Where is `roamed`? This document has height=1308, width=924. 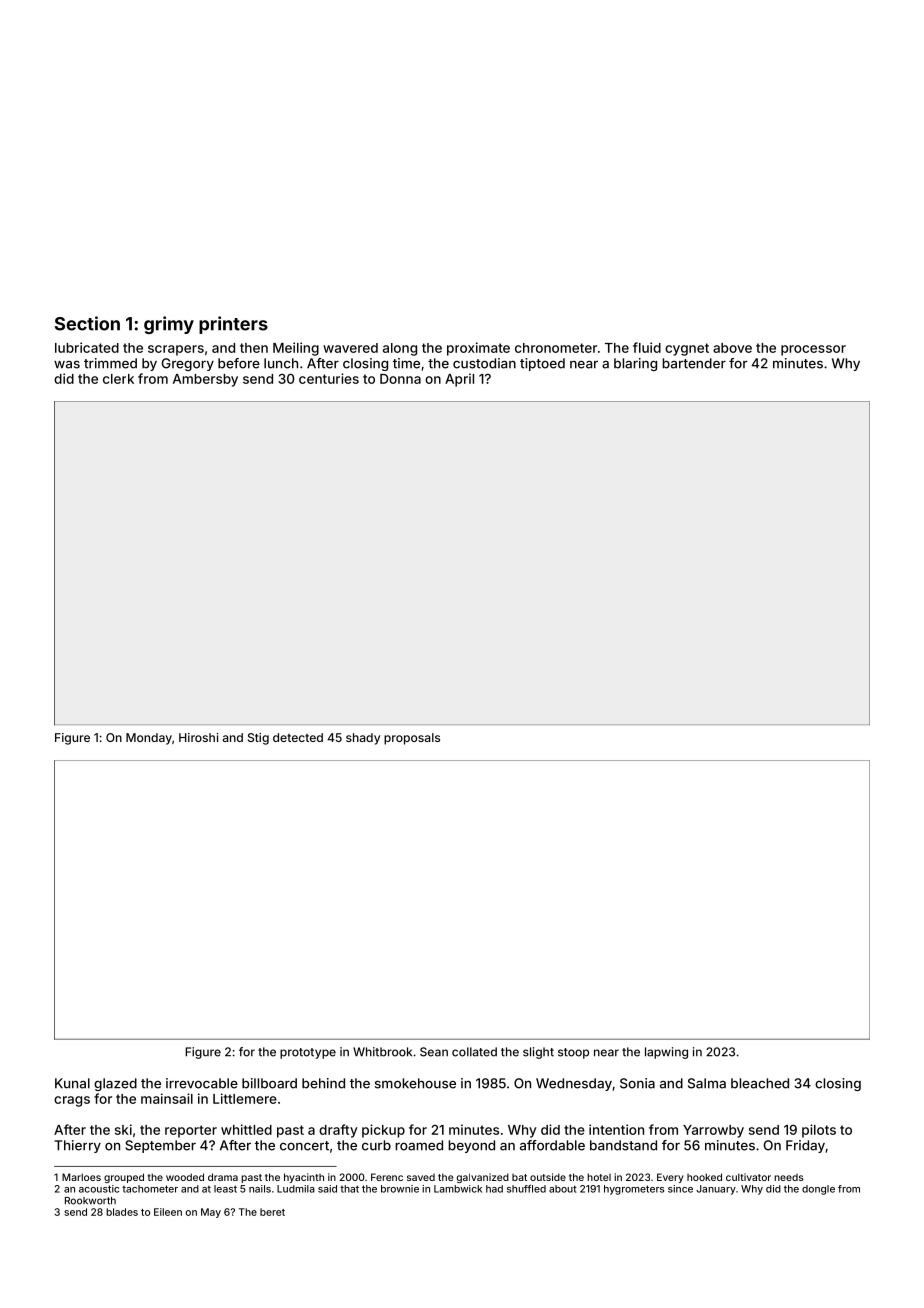 roamed is located at coordinates (419, 1145).
